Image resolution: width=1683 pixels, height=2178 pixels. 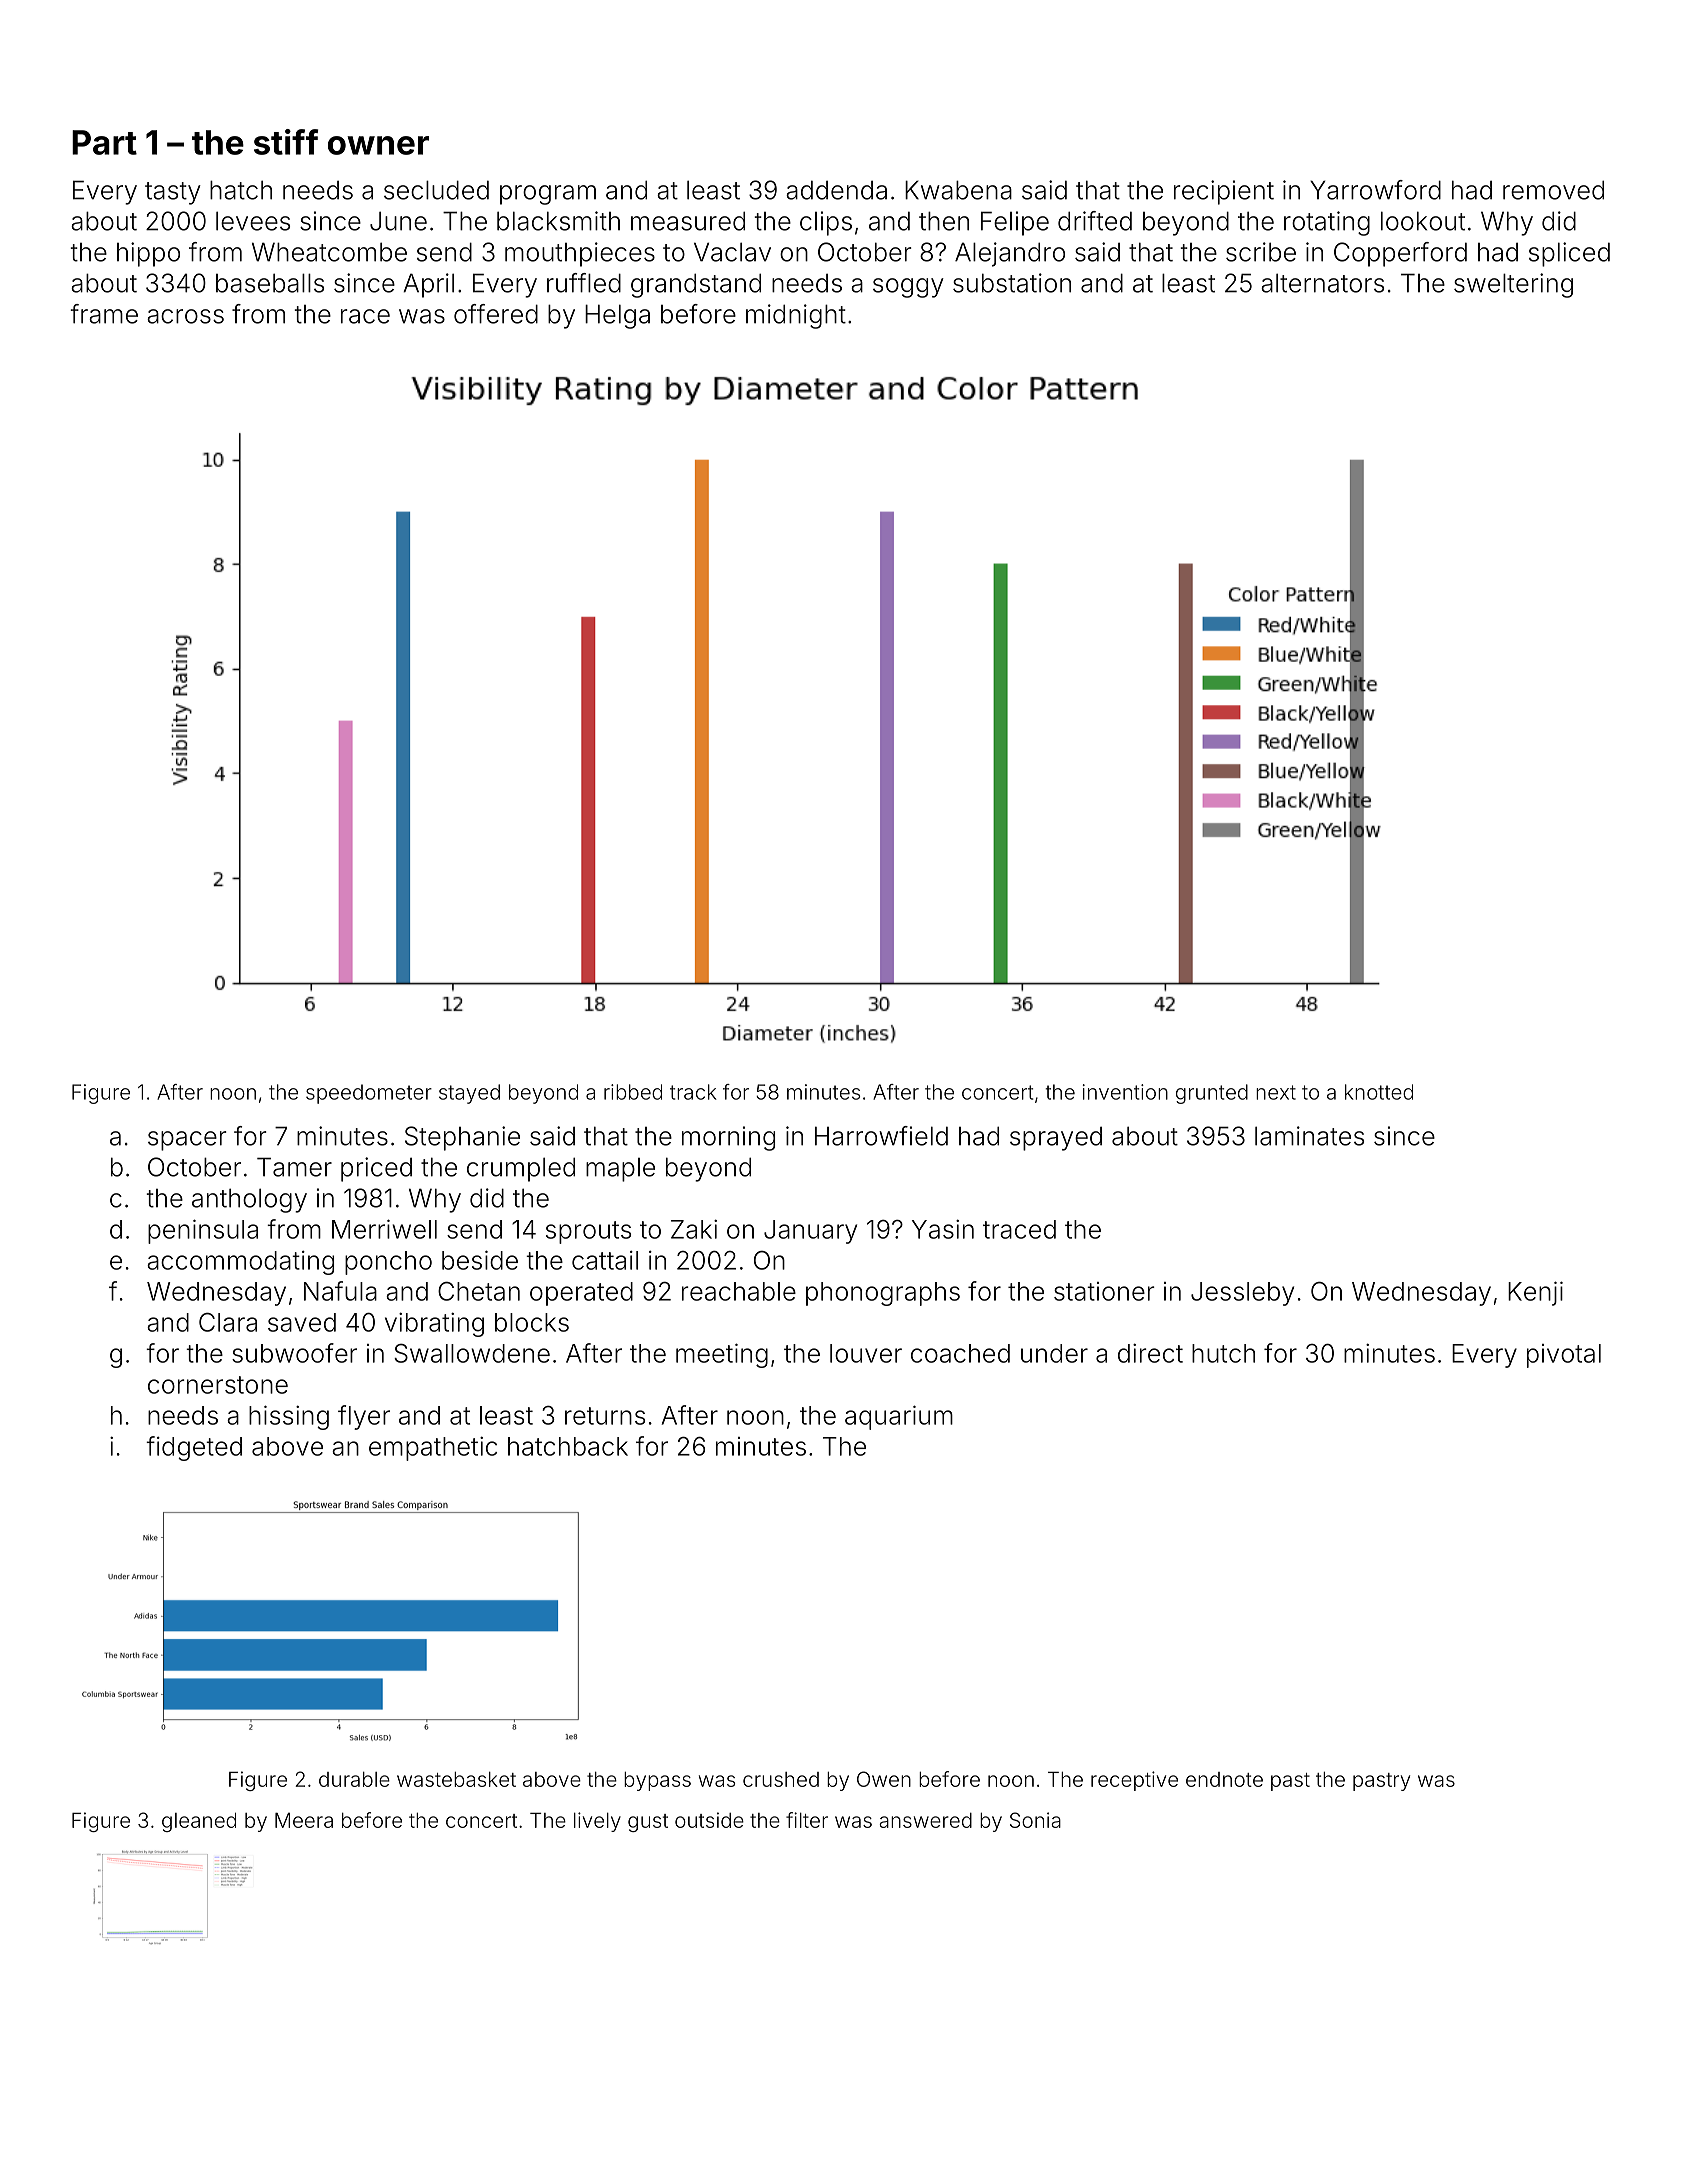 I want to click on hutch, so click(x=1223, y=1353).
